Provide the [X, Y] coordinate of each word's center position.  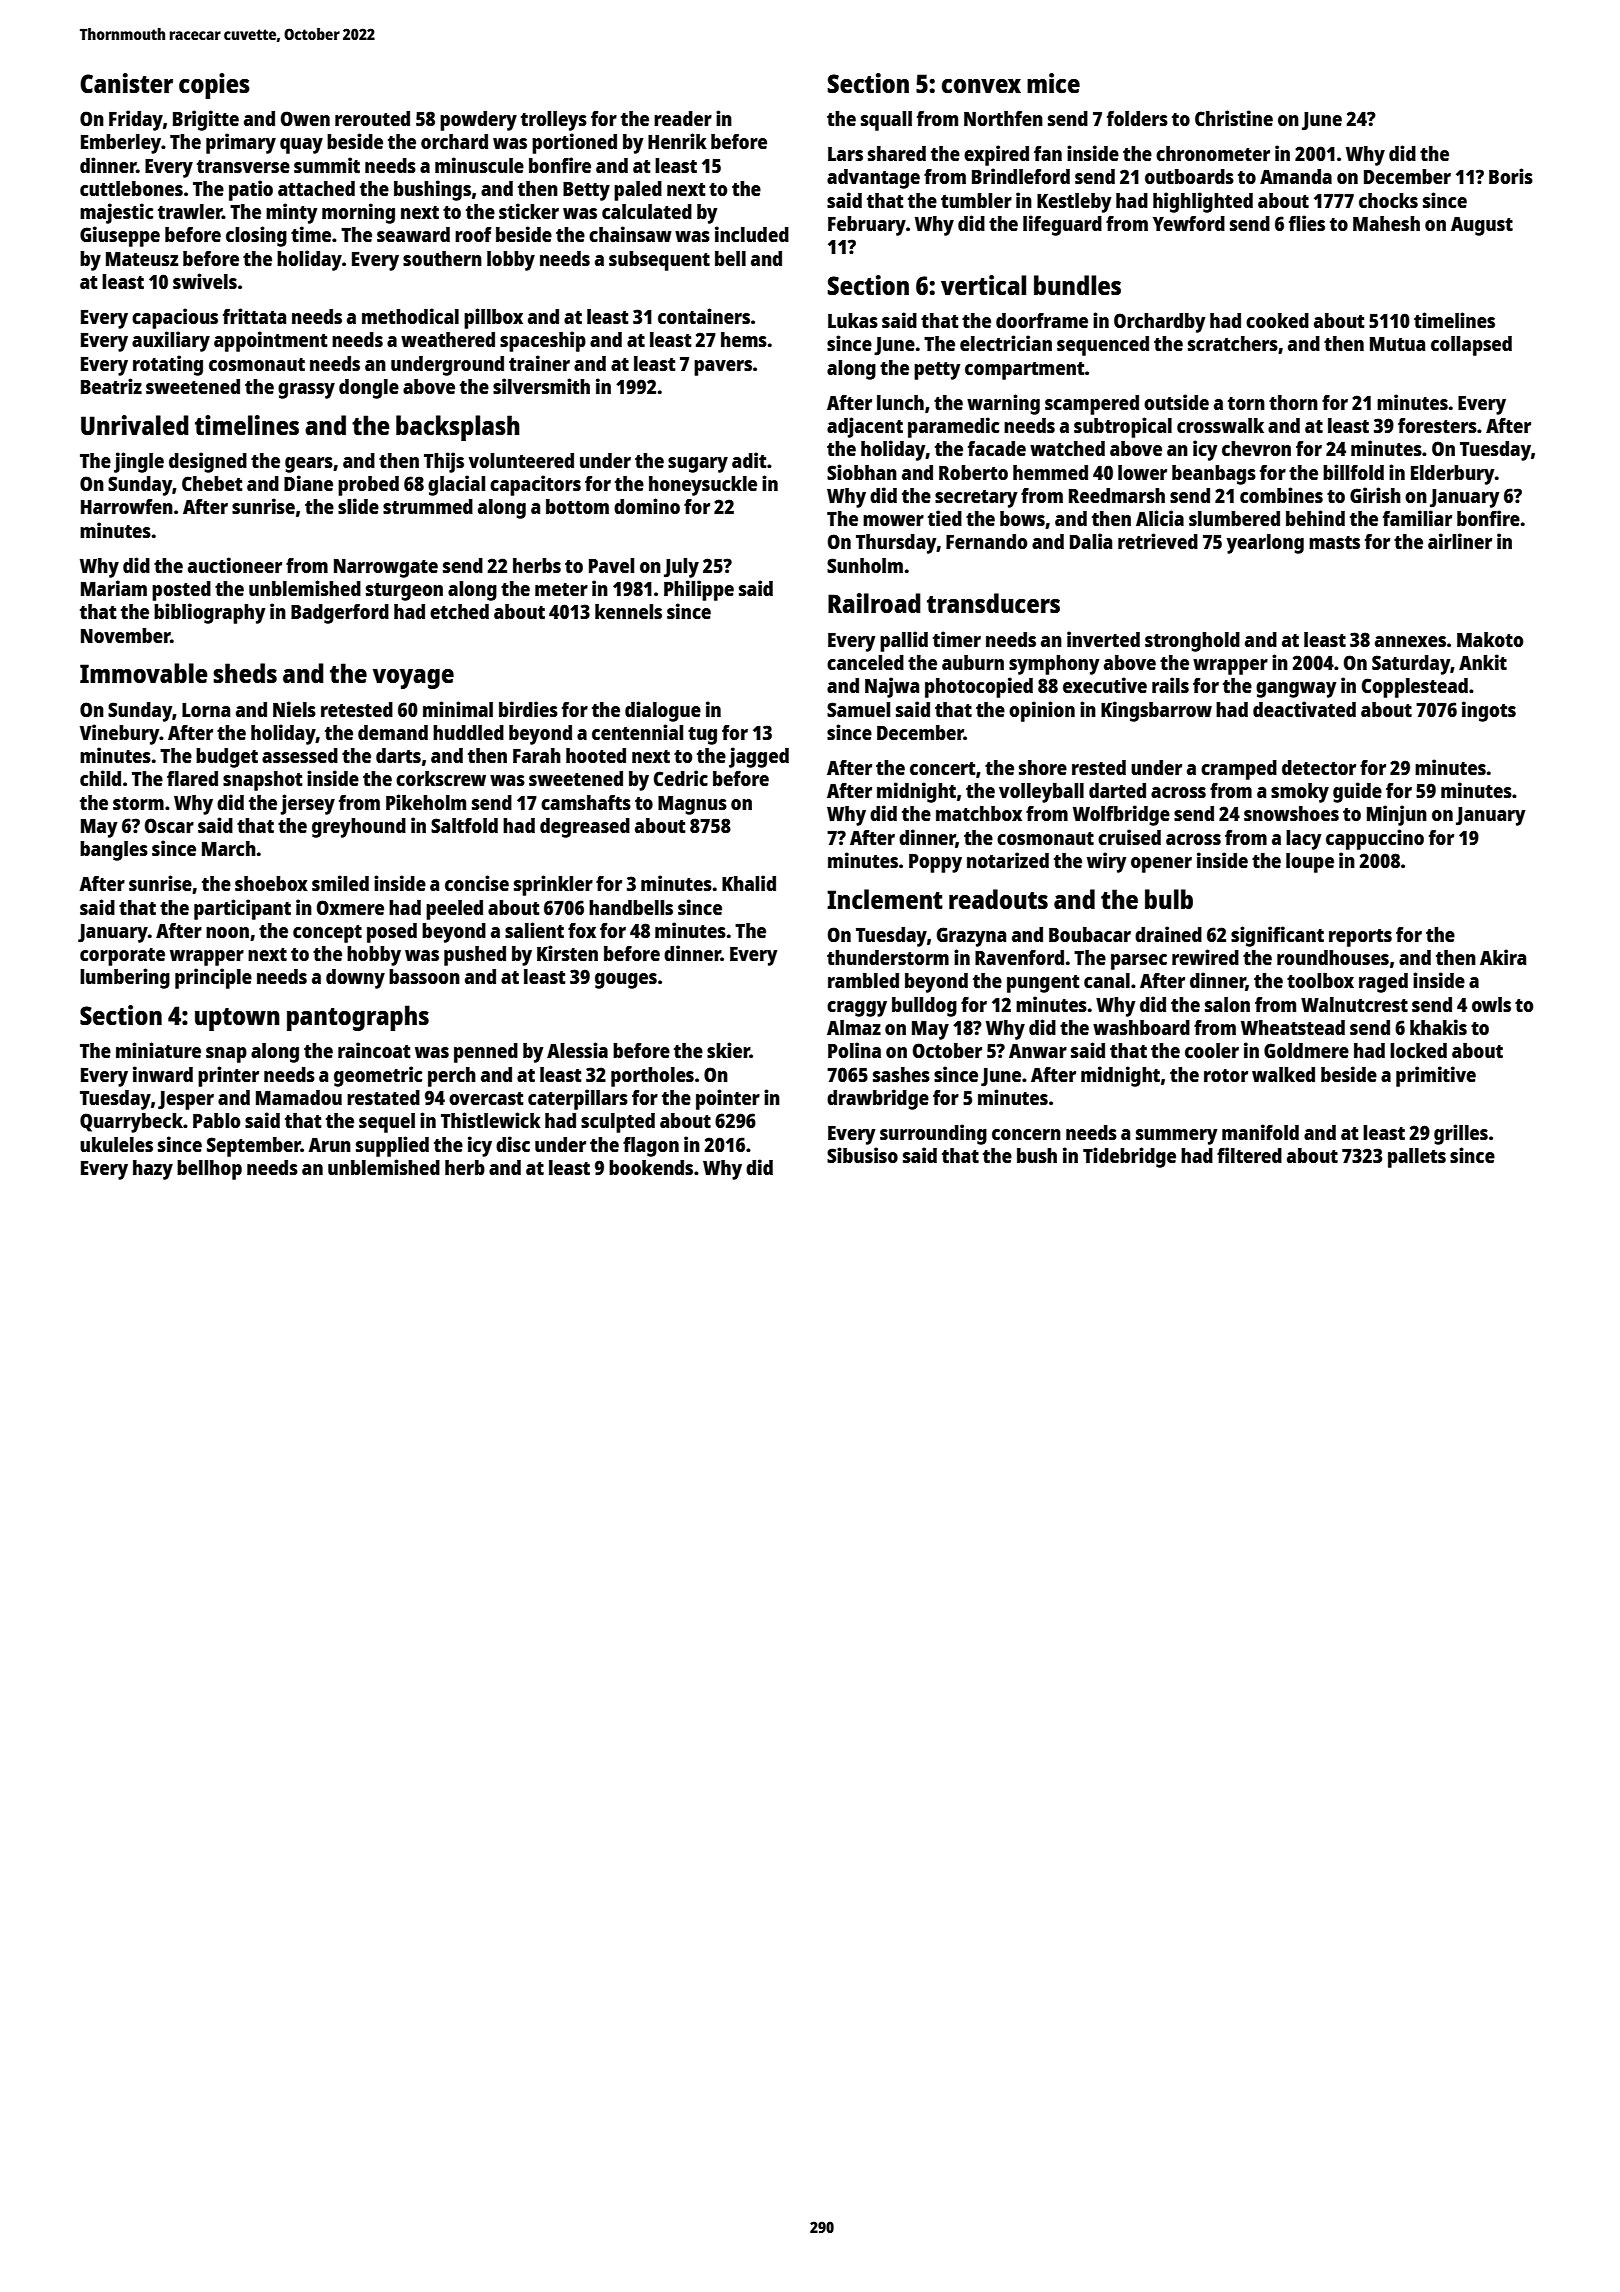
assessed [300, 755]
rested [1099, 767]
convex [981, 86]
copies [214, 86]
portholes [652, 1077]
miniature [158, 1050]
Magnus [692, 805]
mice [1053, 83]
